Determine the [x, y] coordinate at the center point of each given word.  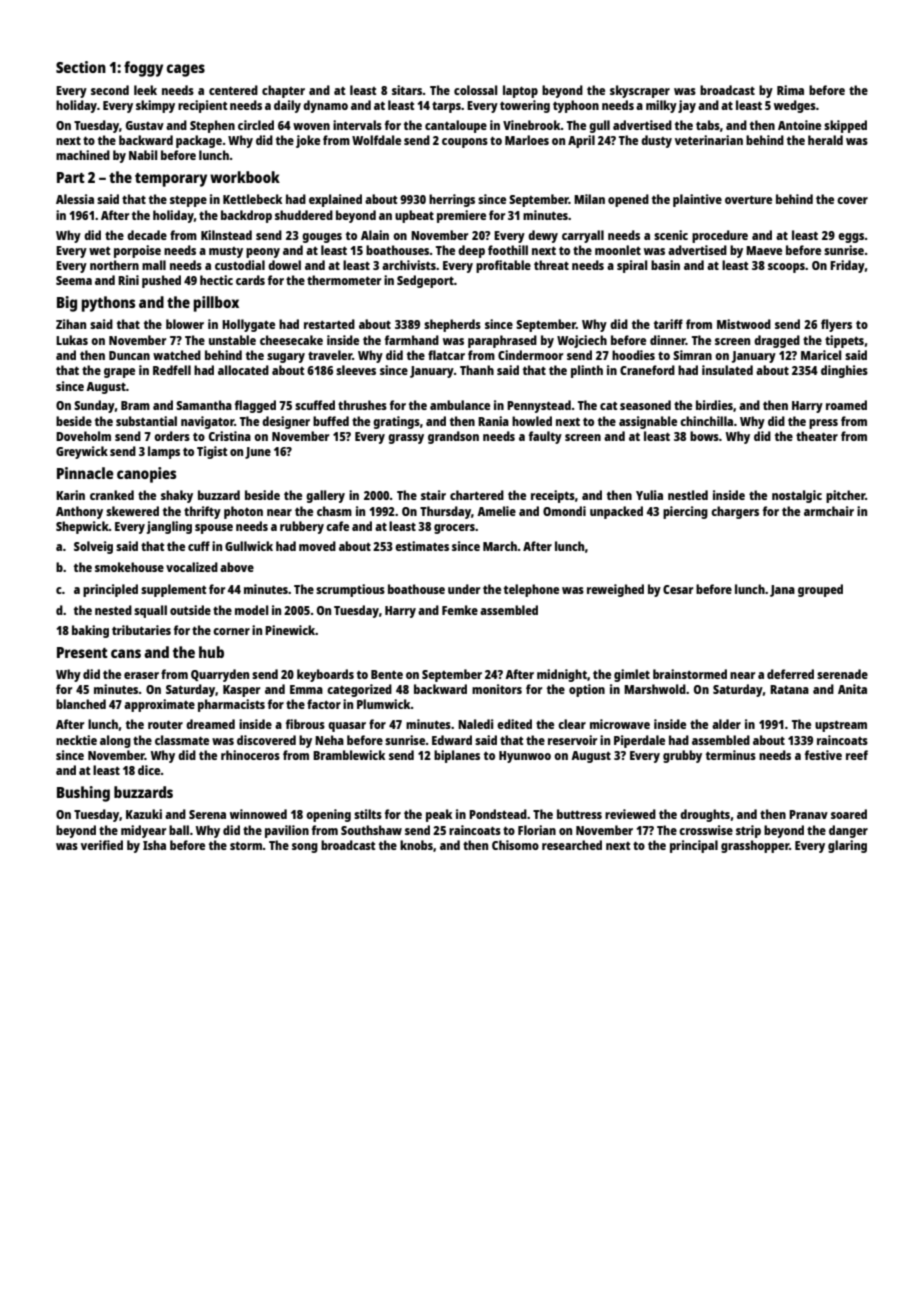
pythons [108, 304]
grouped [820, 590]
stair [433, 495]
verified [102, 845]
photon [243, 512]
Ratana [789, 689]
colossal [475, 90]
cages [186, 70]
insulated [727, 370]
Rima [790, 90]
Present [82, 652]
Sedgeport [425, 281]
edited [514, 724]
